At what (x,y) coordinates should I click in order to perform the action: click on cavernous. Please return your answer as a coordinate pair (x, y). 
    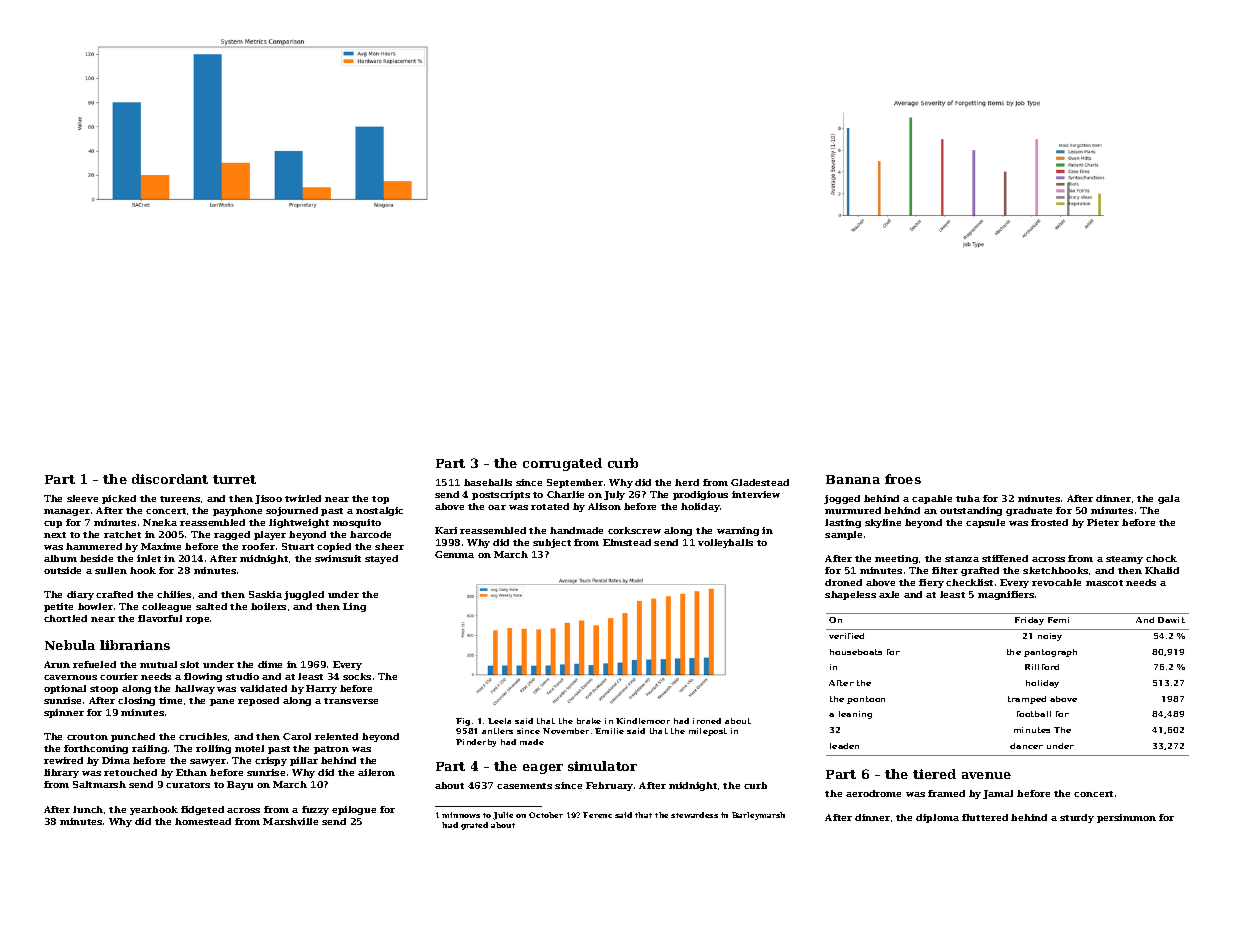
    Looking at the image, I should click on (70, 677).
